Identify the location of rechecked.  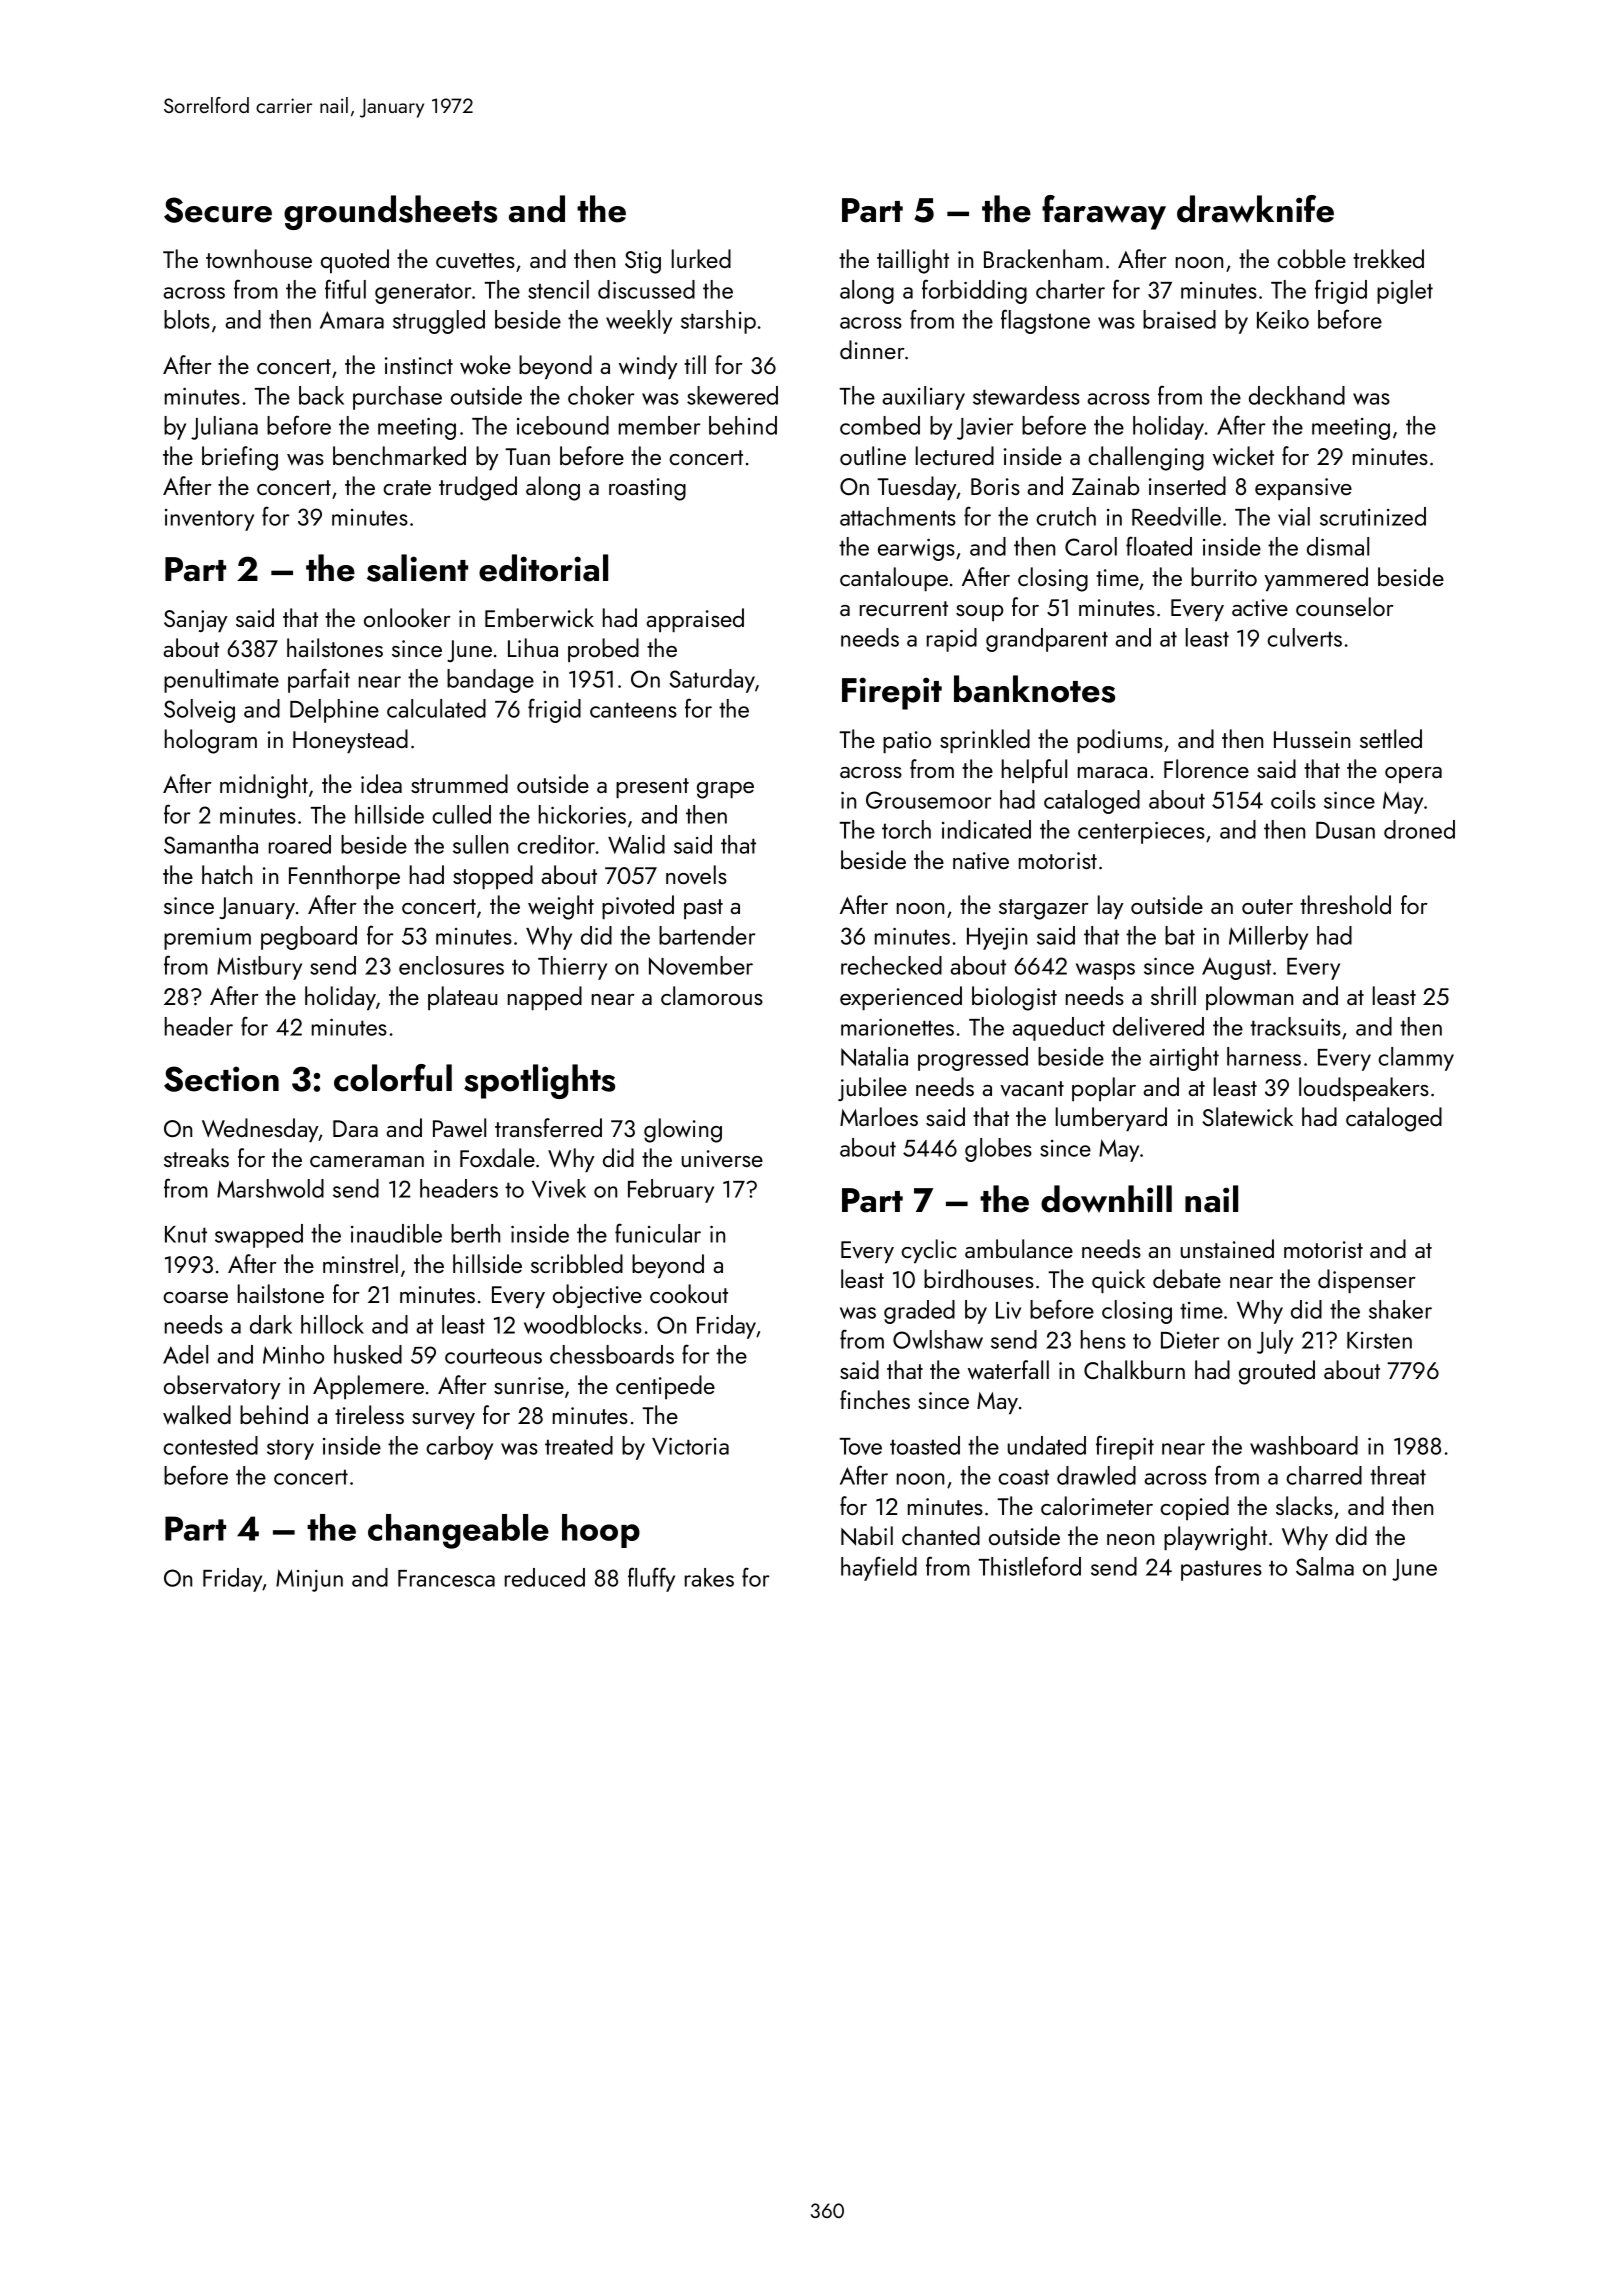
(891, 965).
